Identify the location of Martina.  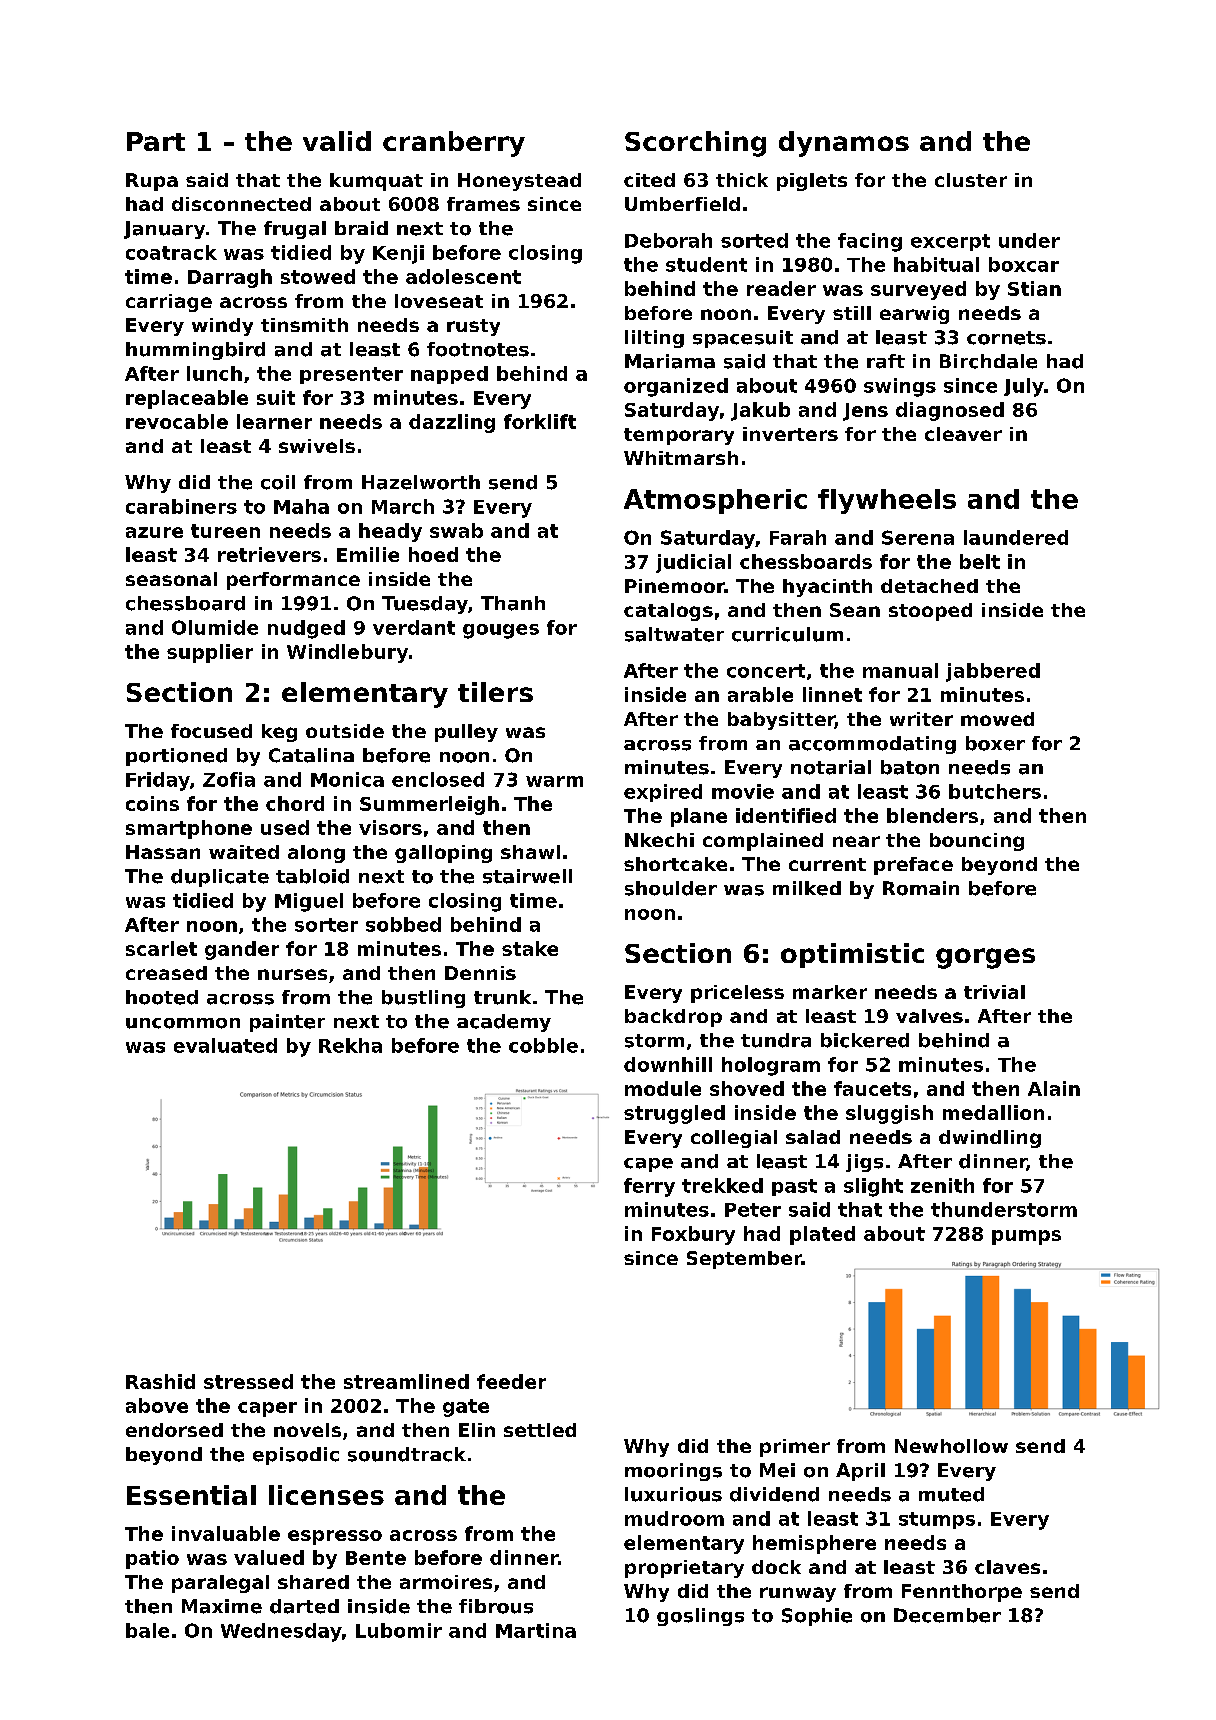
(536, 1630).
